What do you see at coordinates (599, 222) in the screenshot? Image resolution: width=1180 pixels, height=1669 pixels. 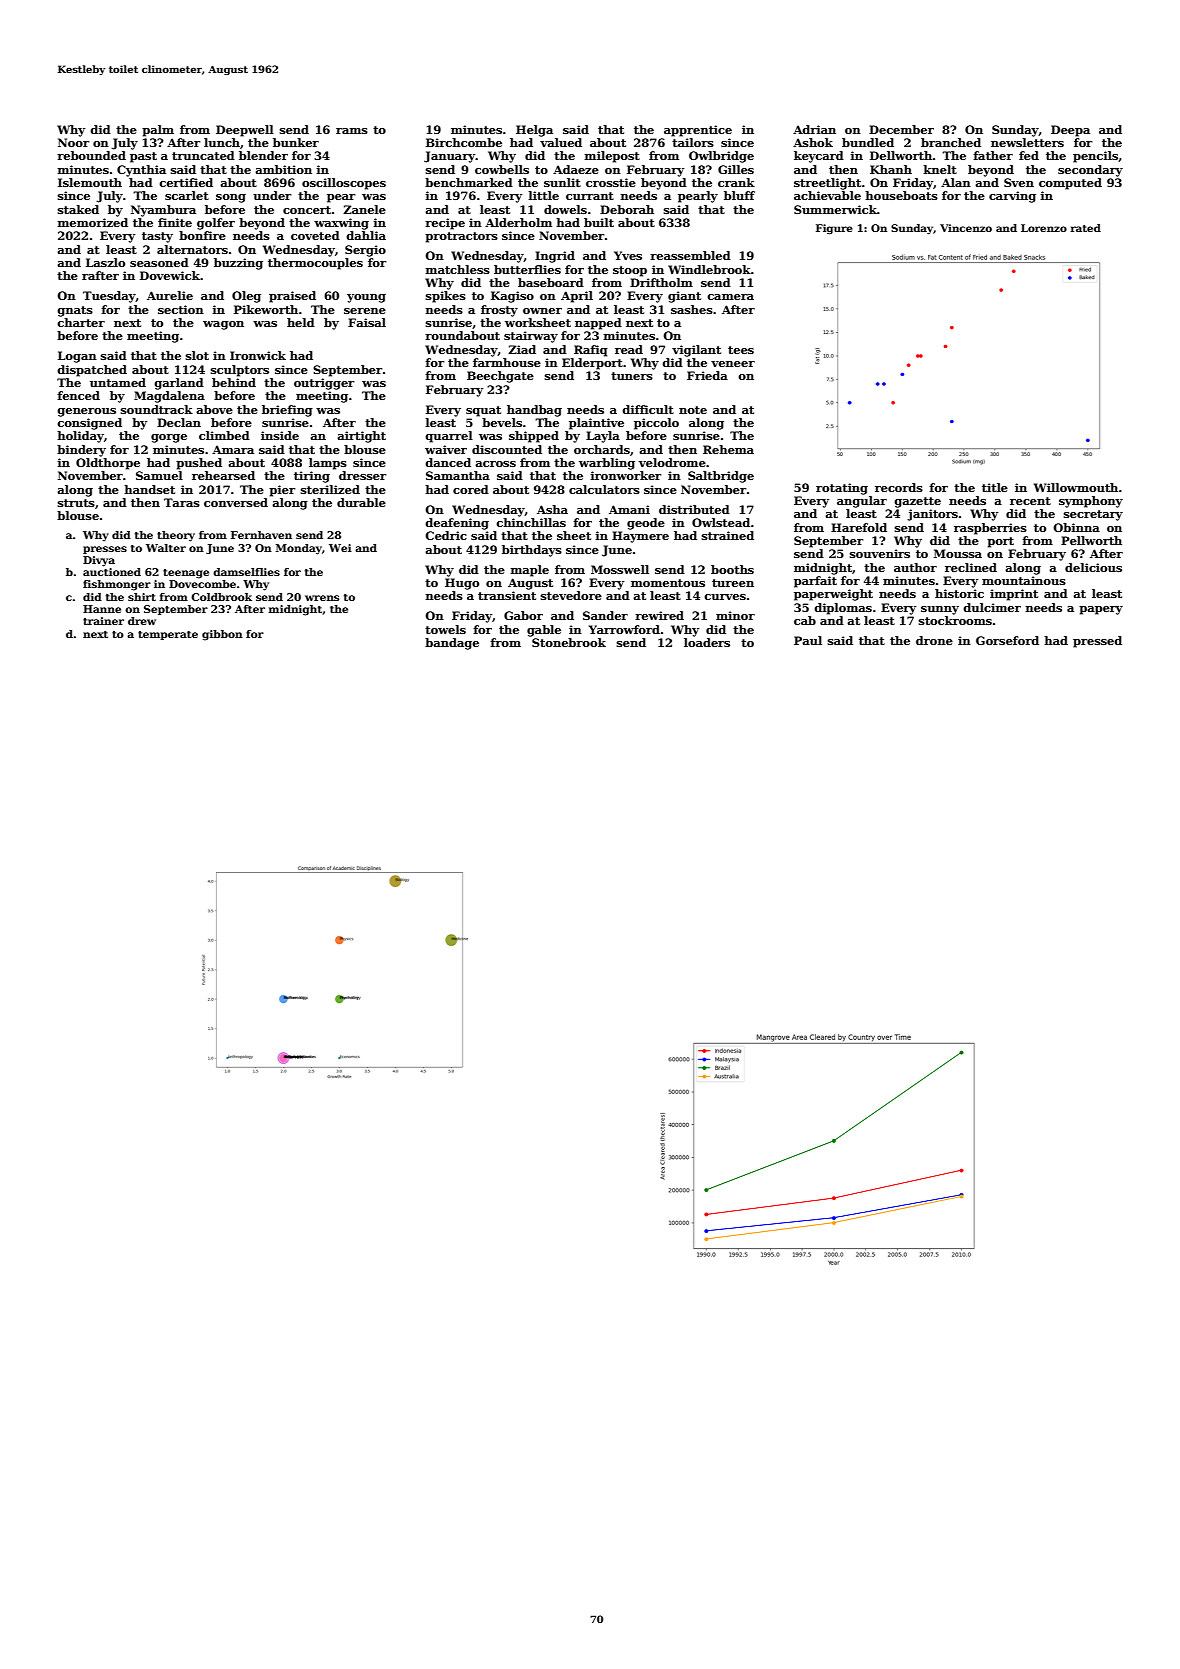 I see `built` at bounding box center [599, 222].
